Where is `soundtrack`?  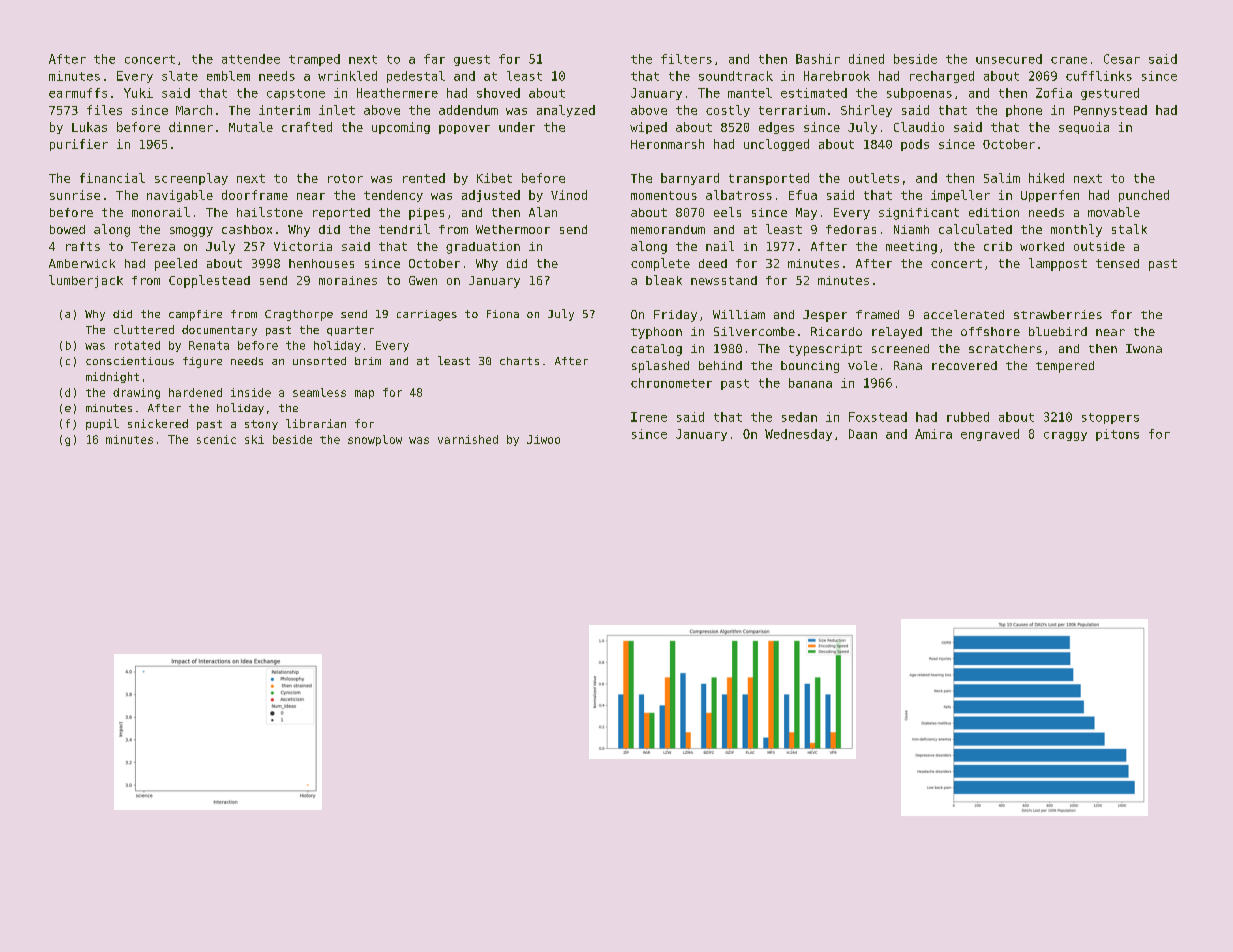 soundtrack is located at coordinates (736, 76).
